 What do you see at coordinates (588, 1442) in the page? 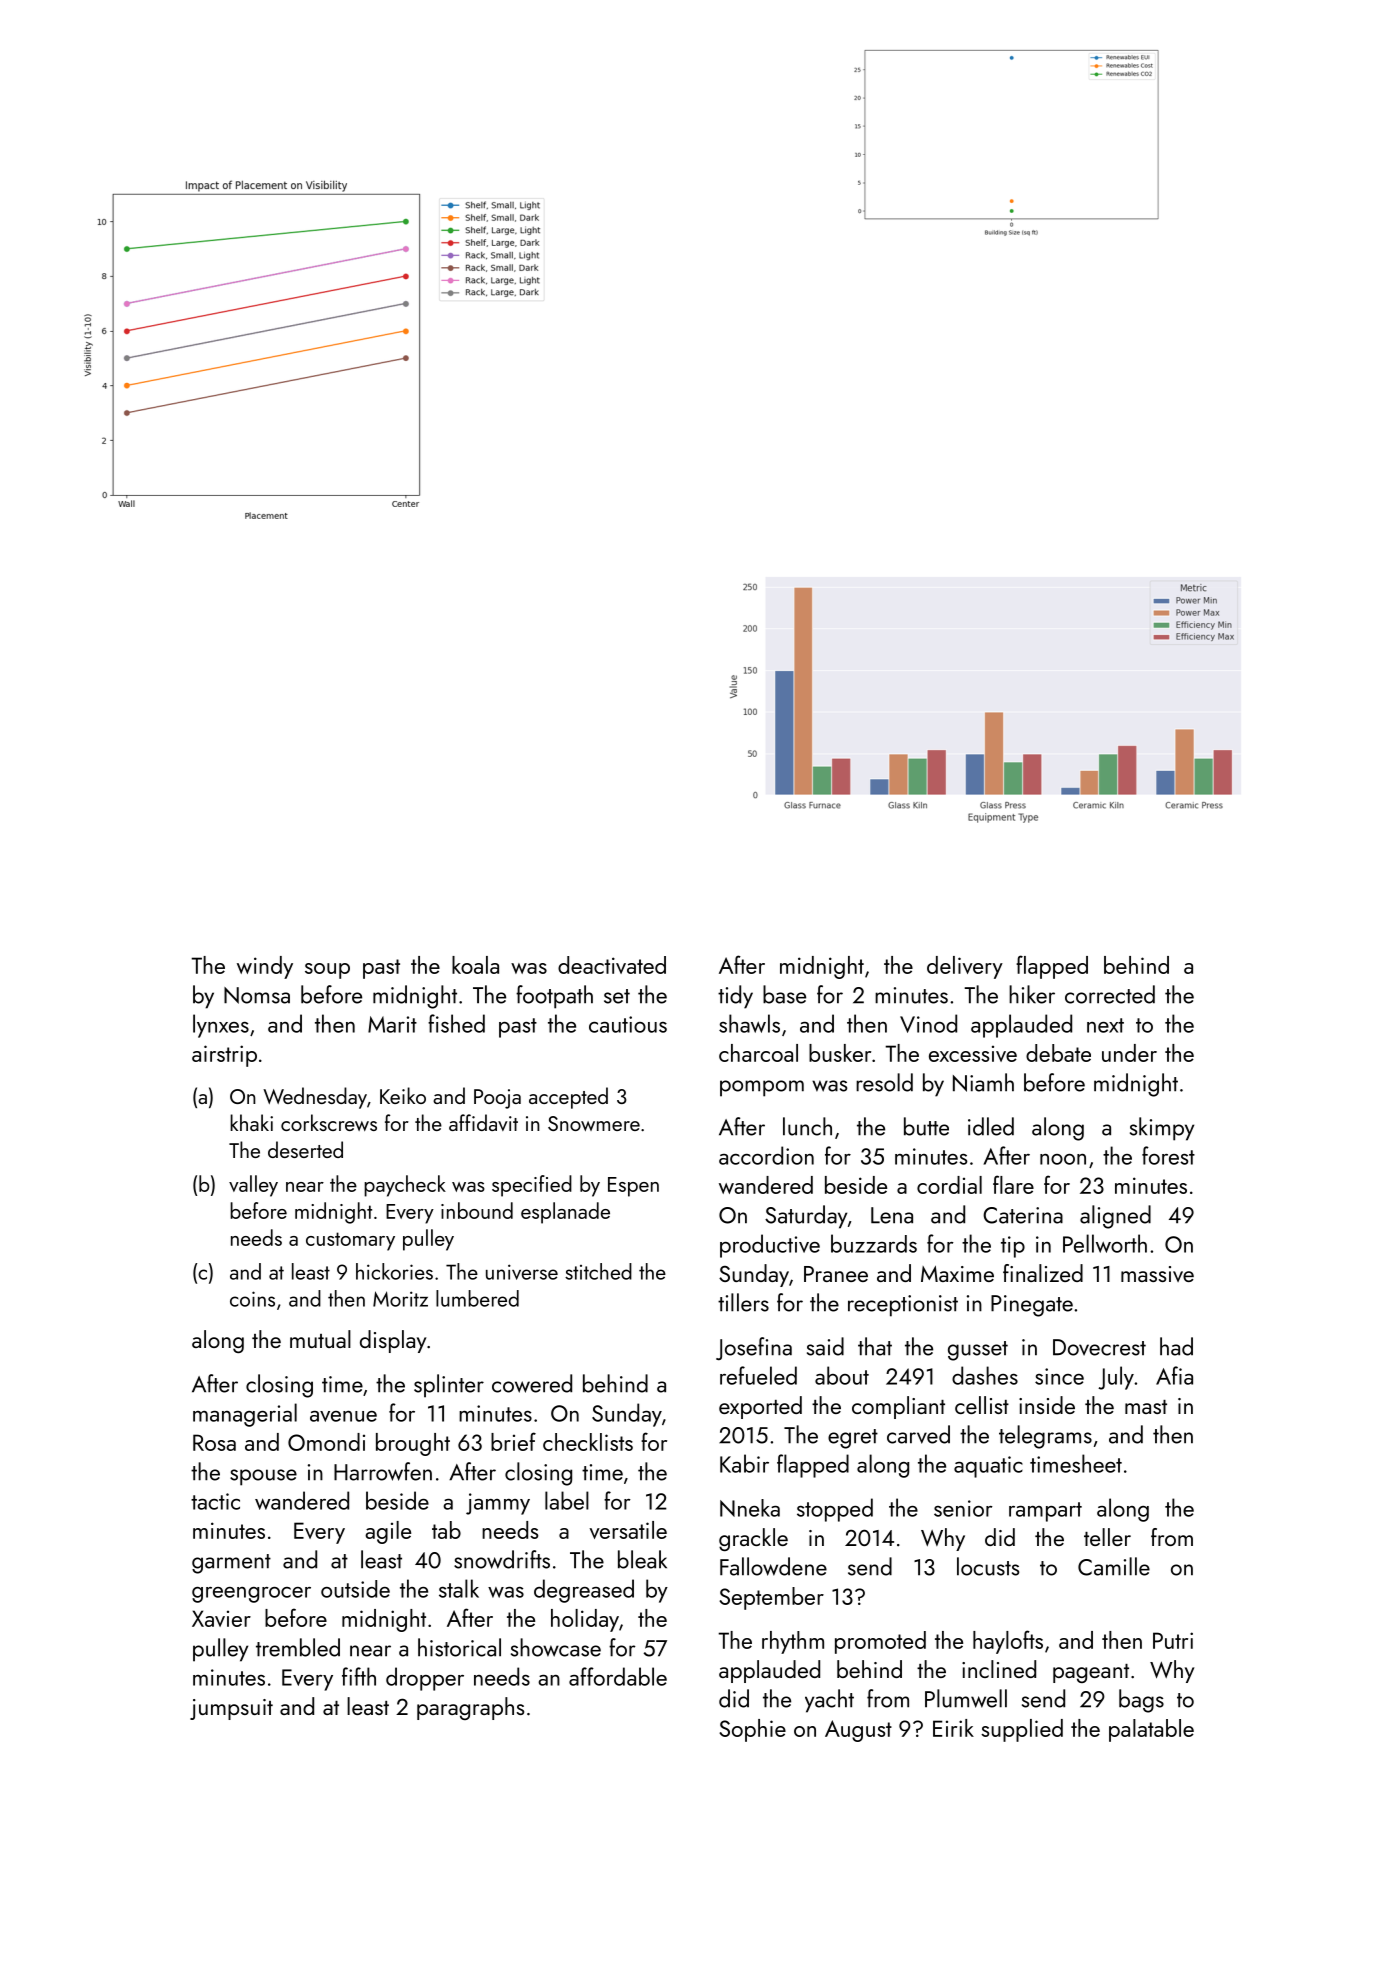
I see `checklists` at bounding box center [588, 1442].
